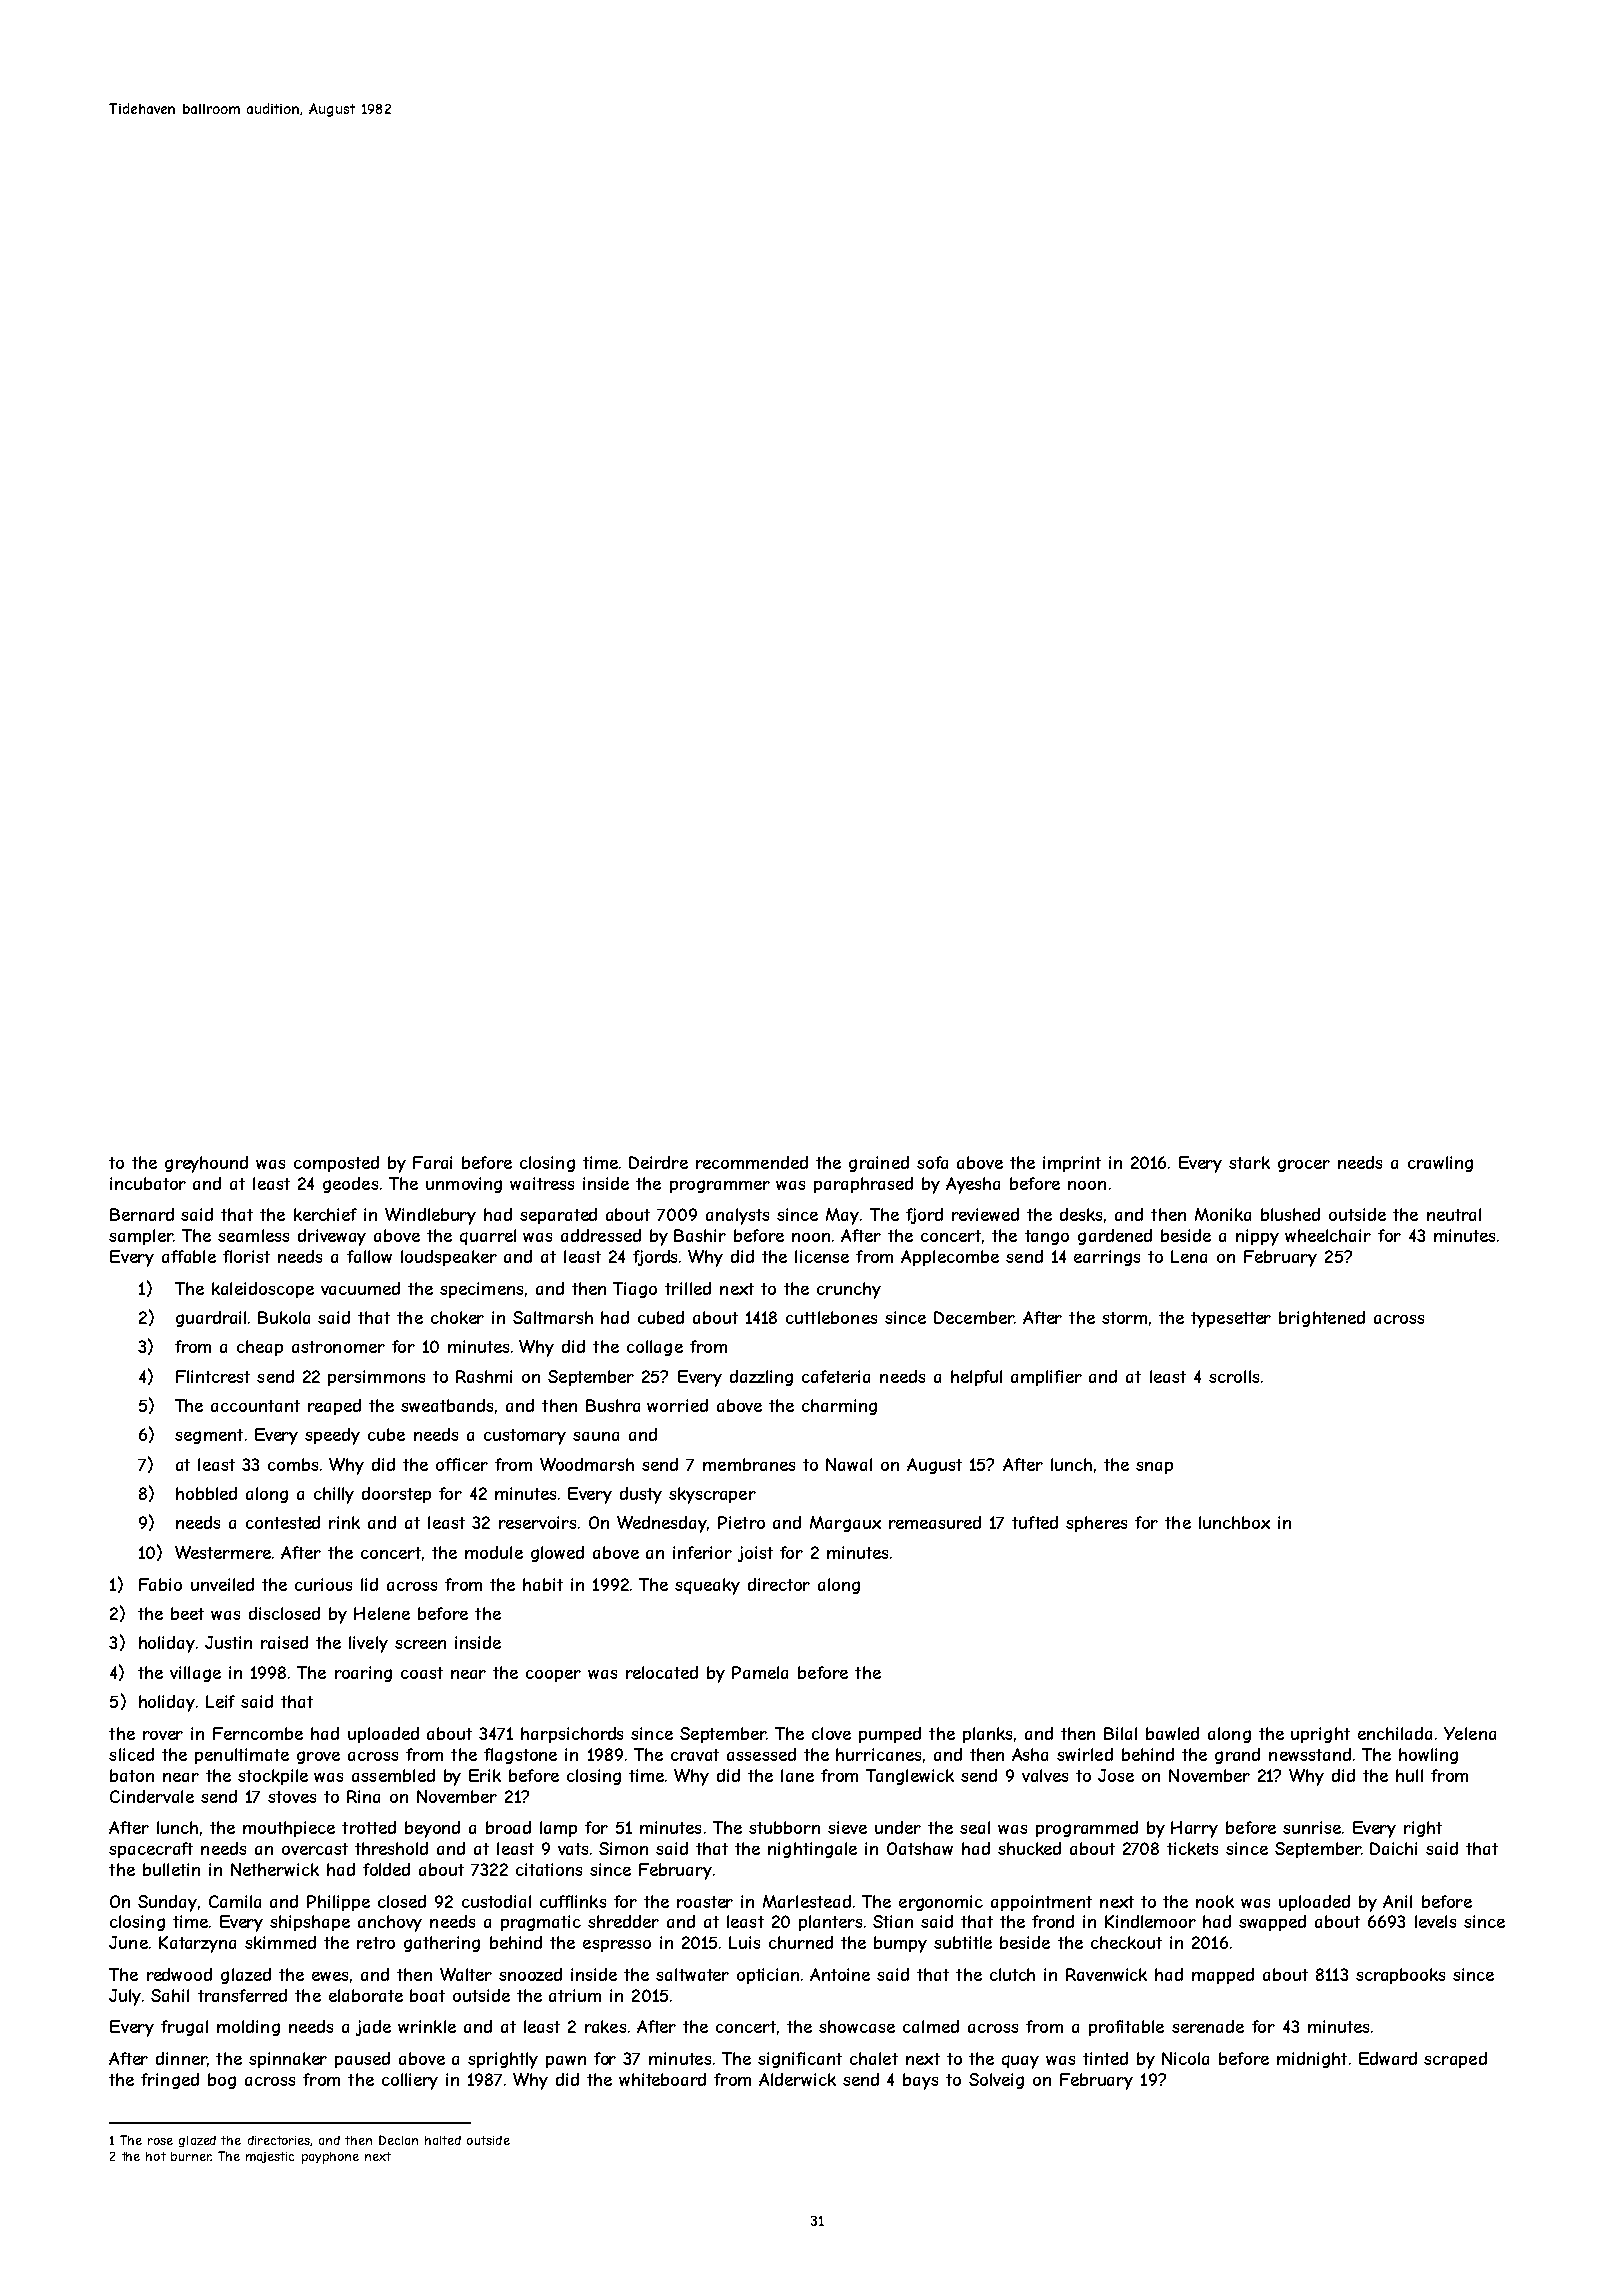  Describe the element at coordinates (1223, 1214) in the screenshot. I see `Monika` at that location.
